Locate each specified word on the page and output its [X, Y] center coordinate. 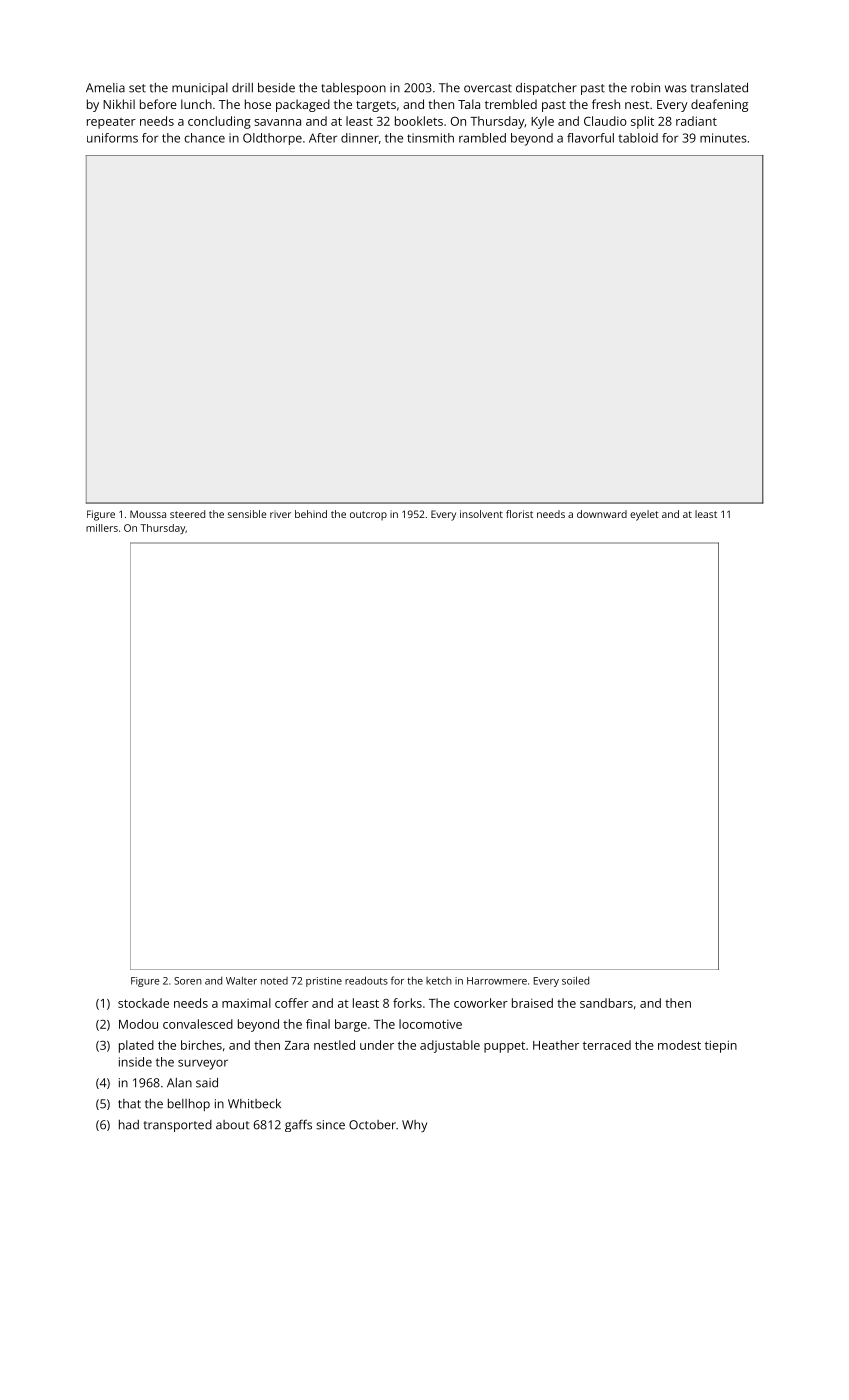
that [129, 1104]
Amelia [105, 88]
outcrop [368, 515]
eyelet [644, 515]
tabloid [638, 138]
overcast [488, 88]
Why [414, 1126]
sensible [247, 514]
